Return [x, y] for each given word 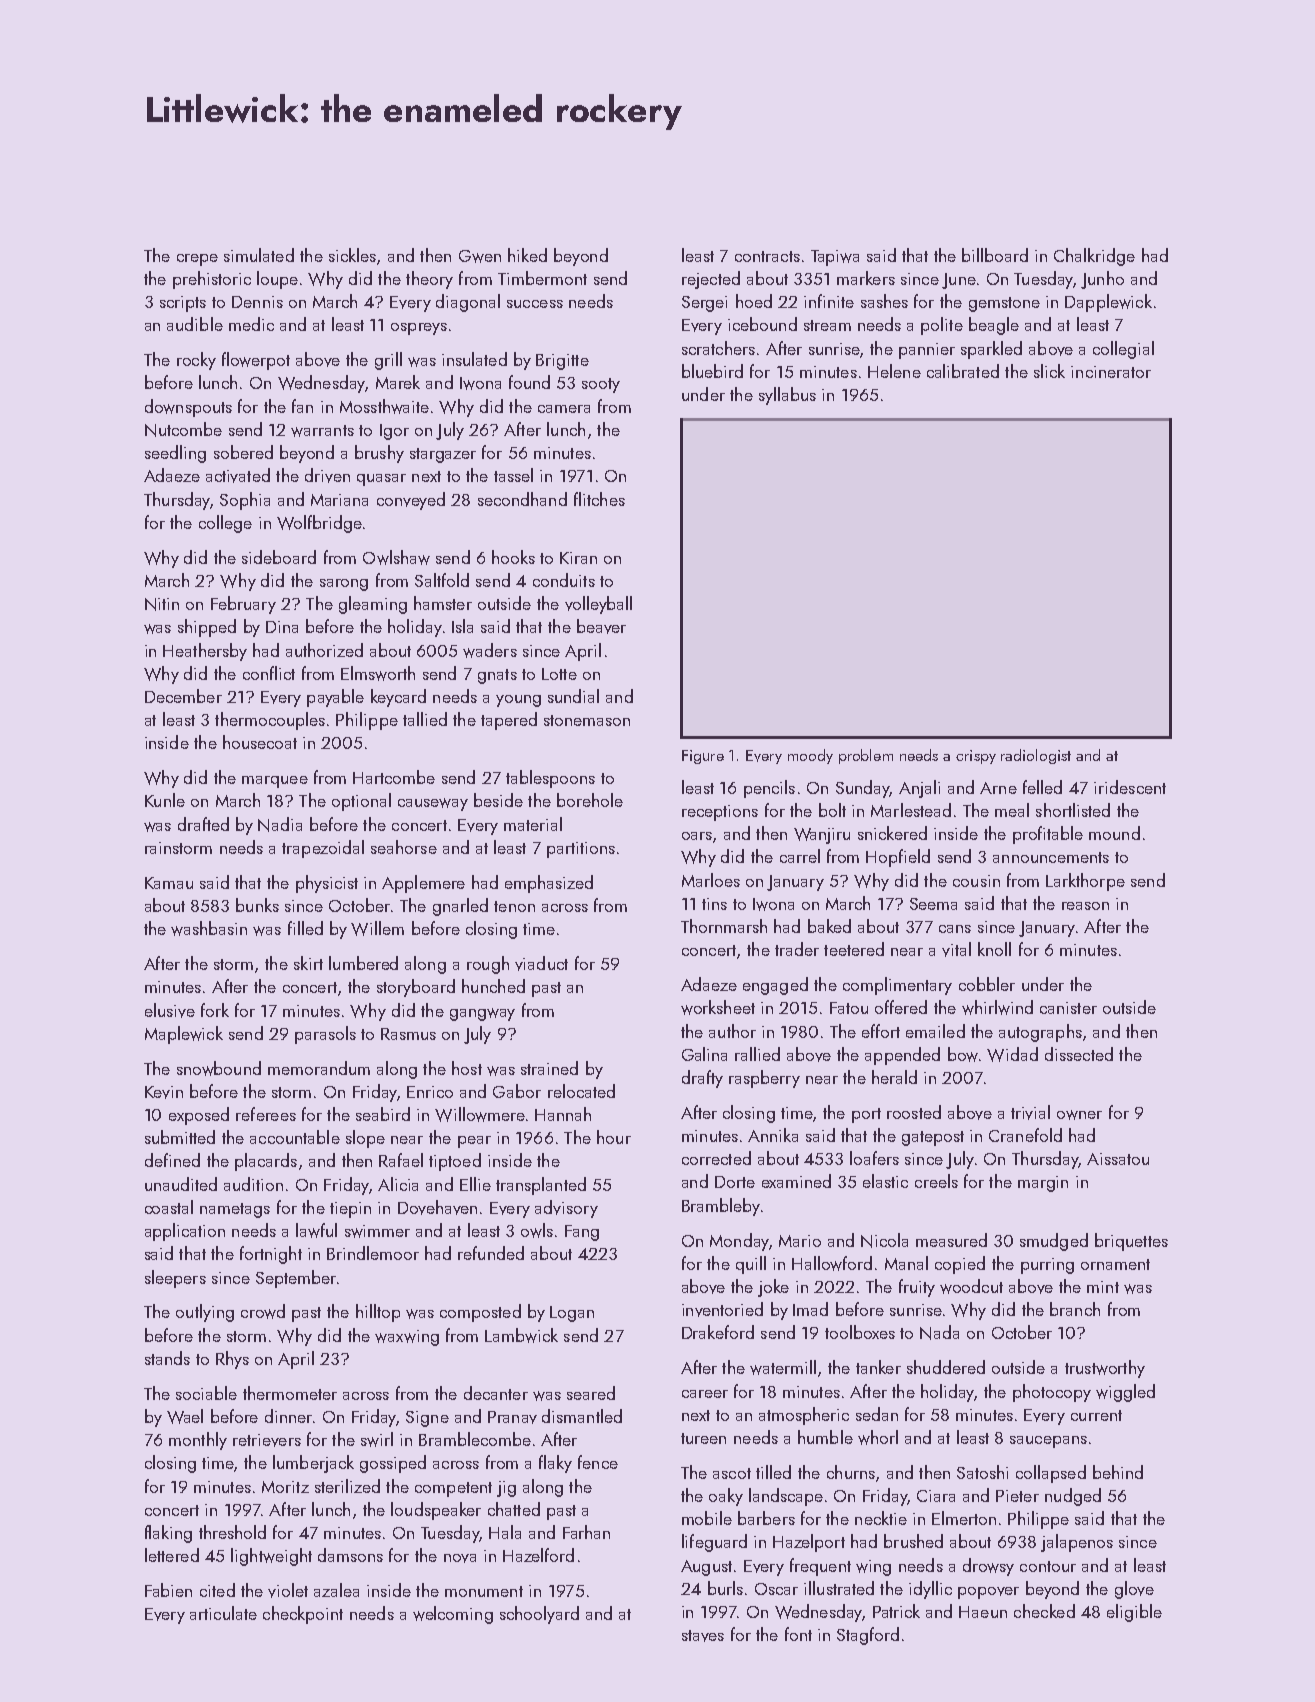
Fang [582, 1233]
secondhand [522, 499]
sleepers [175, 1279]
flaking [168, 1534]
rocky [196, 361]
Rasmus [408, 1034]
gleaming [373, 605]
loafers [874, 1158]
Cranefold [1025, 1135]
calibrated [963, 371]
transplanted [541, 1186]
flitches [599, 499]
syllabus [787, 396]
